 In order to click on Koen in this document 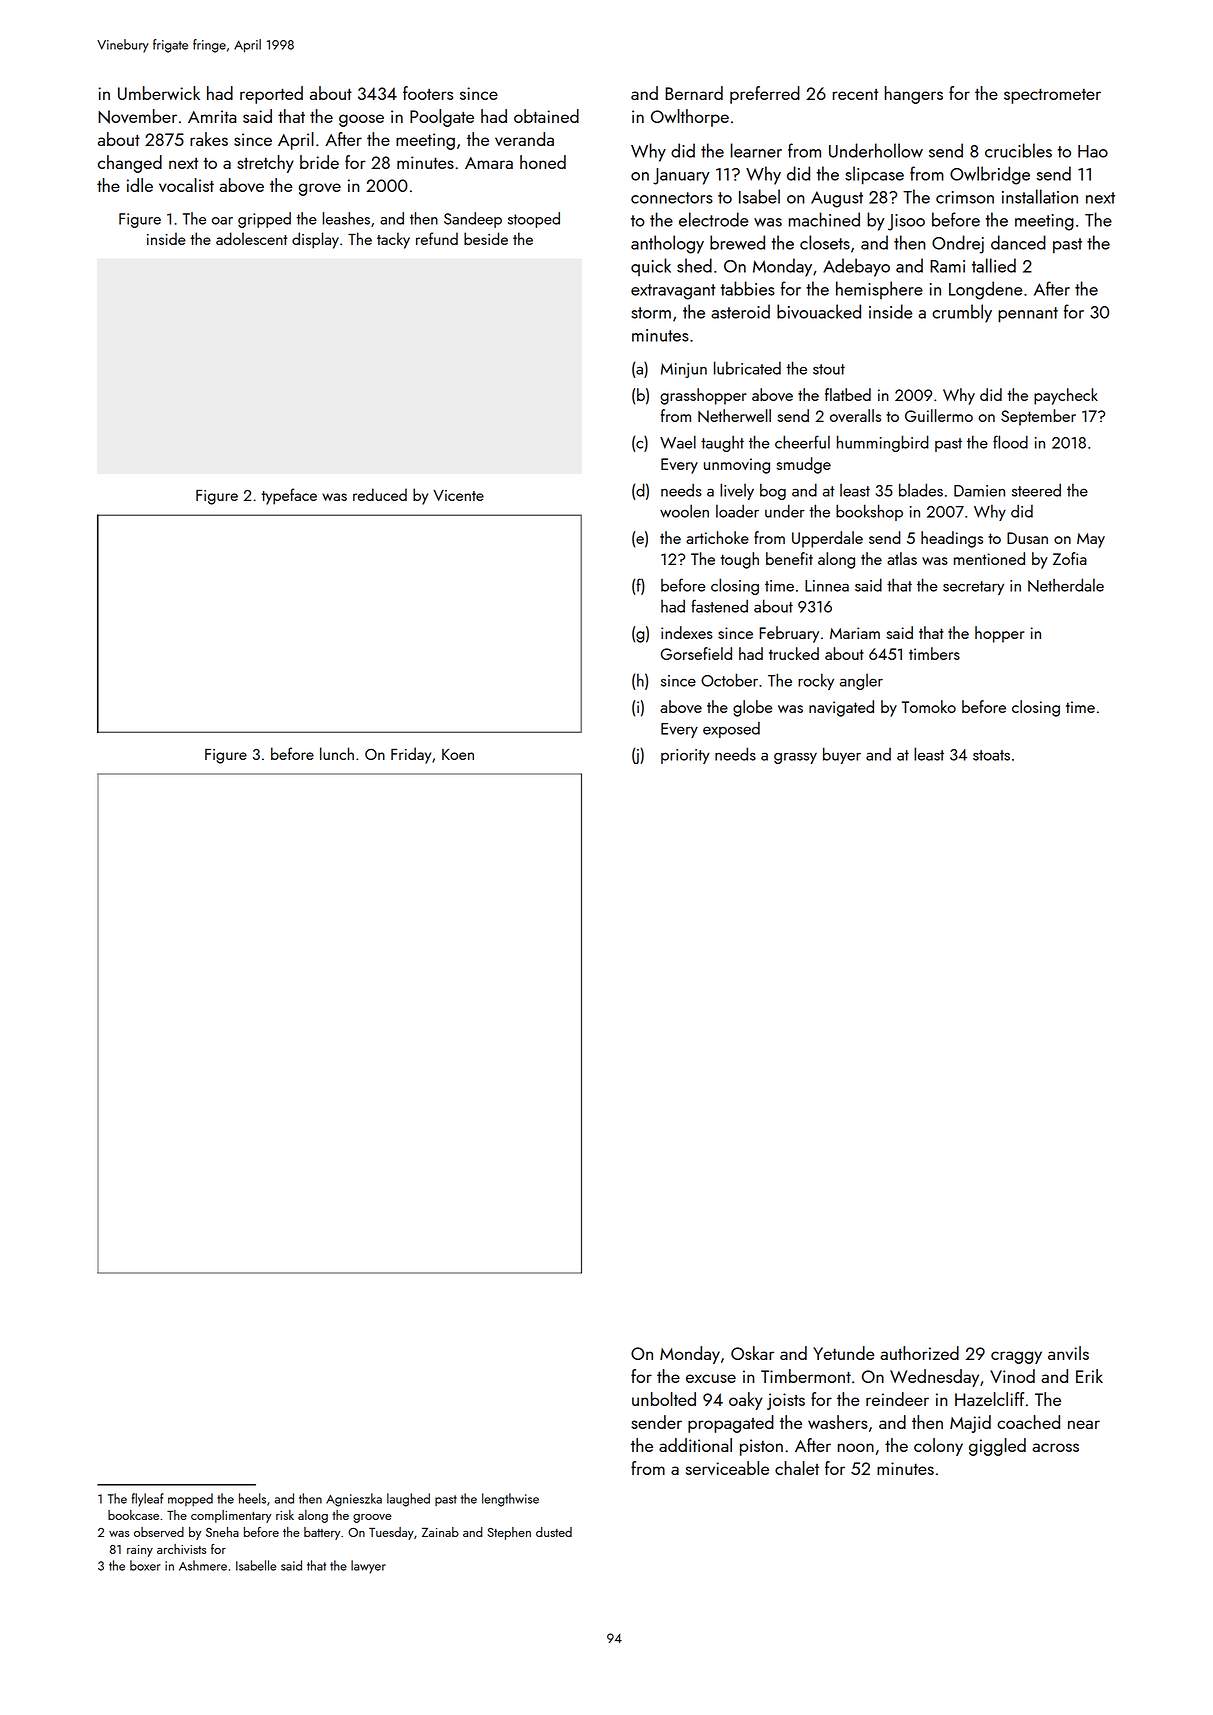, I will do `click(458, 754)`.
